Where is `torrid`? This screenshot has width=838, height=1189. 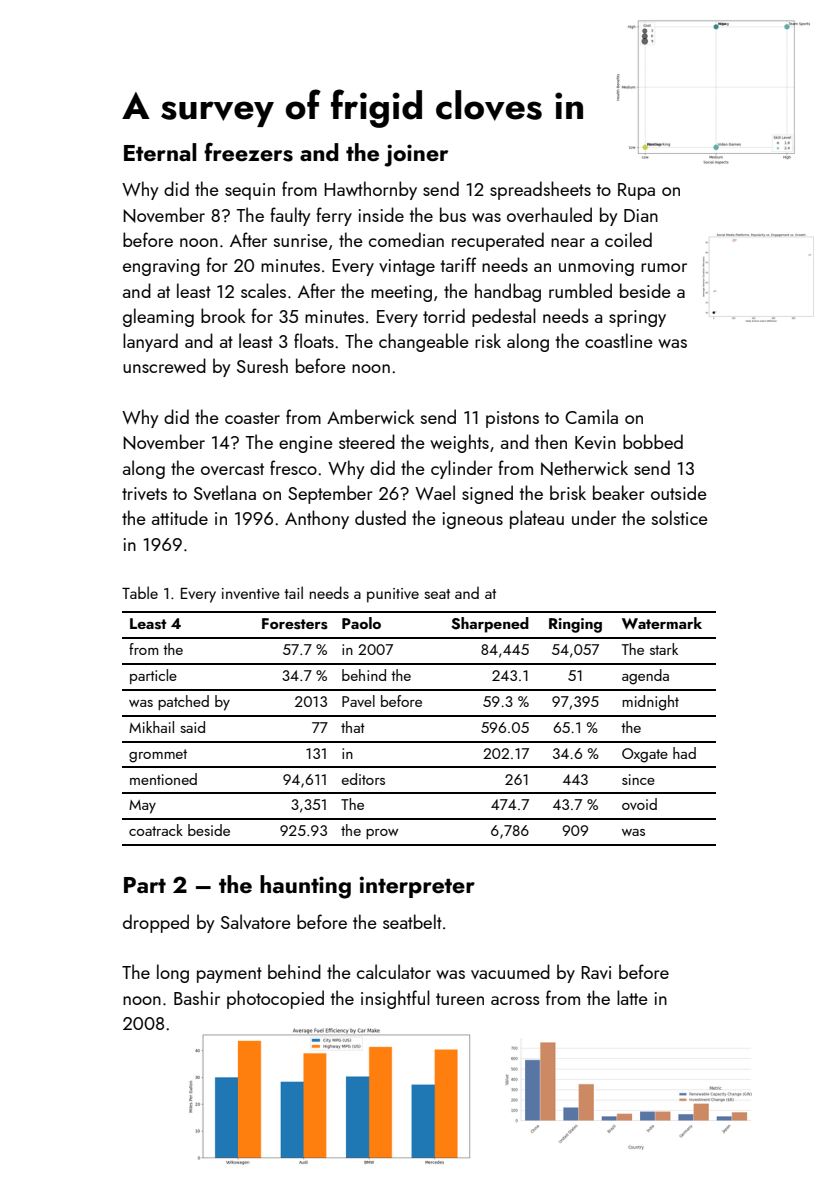 torrid is located at coordinates (444, 315).
